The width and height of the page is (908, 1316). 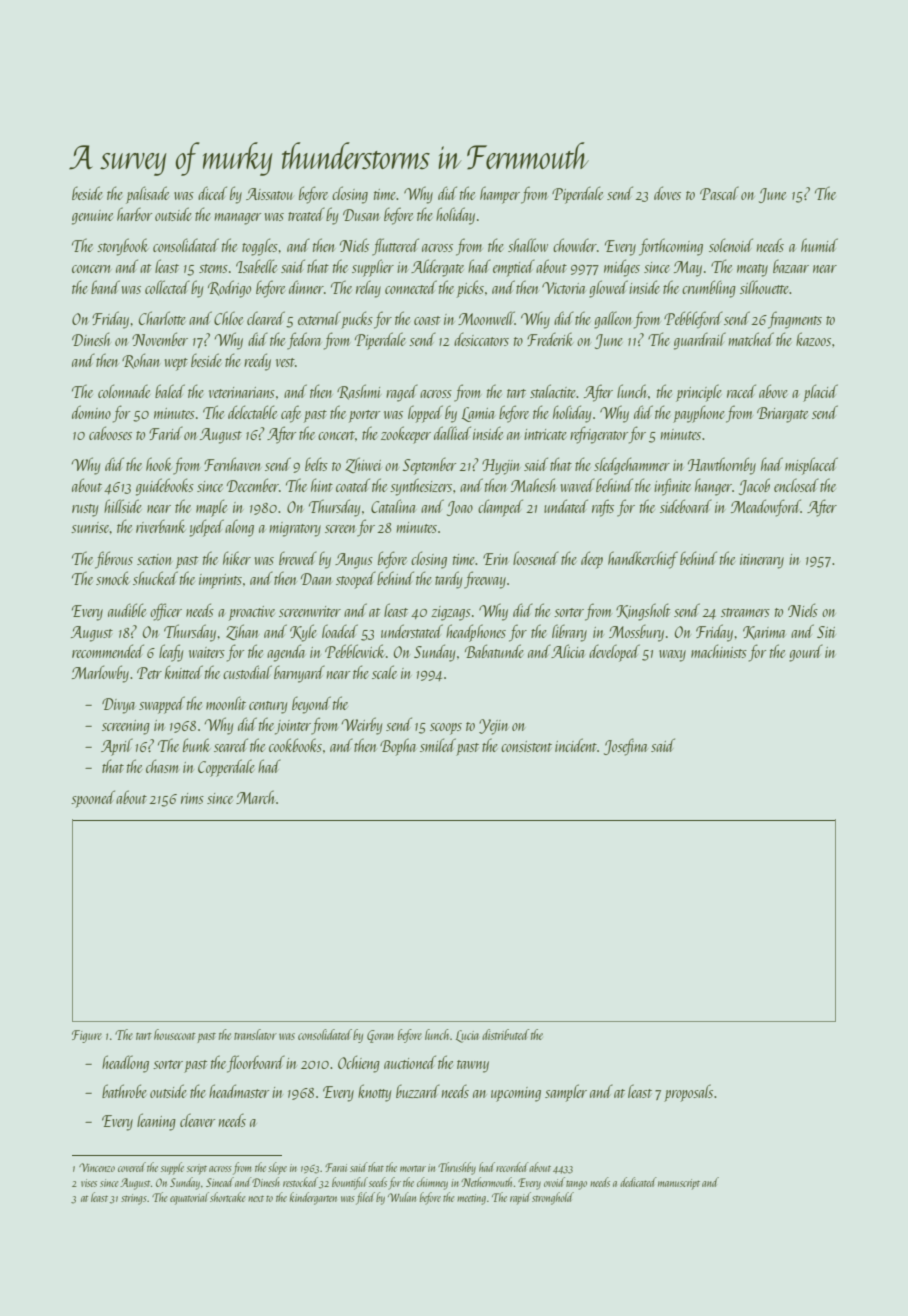 What do you see at coordinates (470, 289) in the page?
I see `picks` at bounding box center [470, 289].
